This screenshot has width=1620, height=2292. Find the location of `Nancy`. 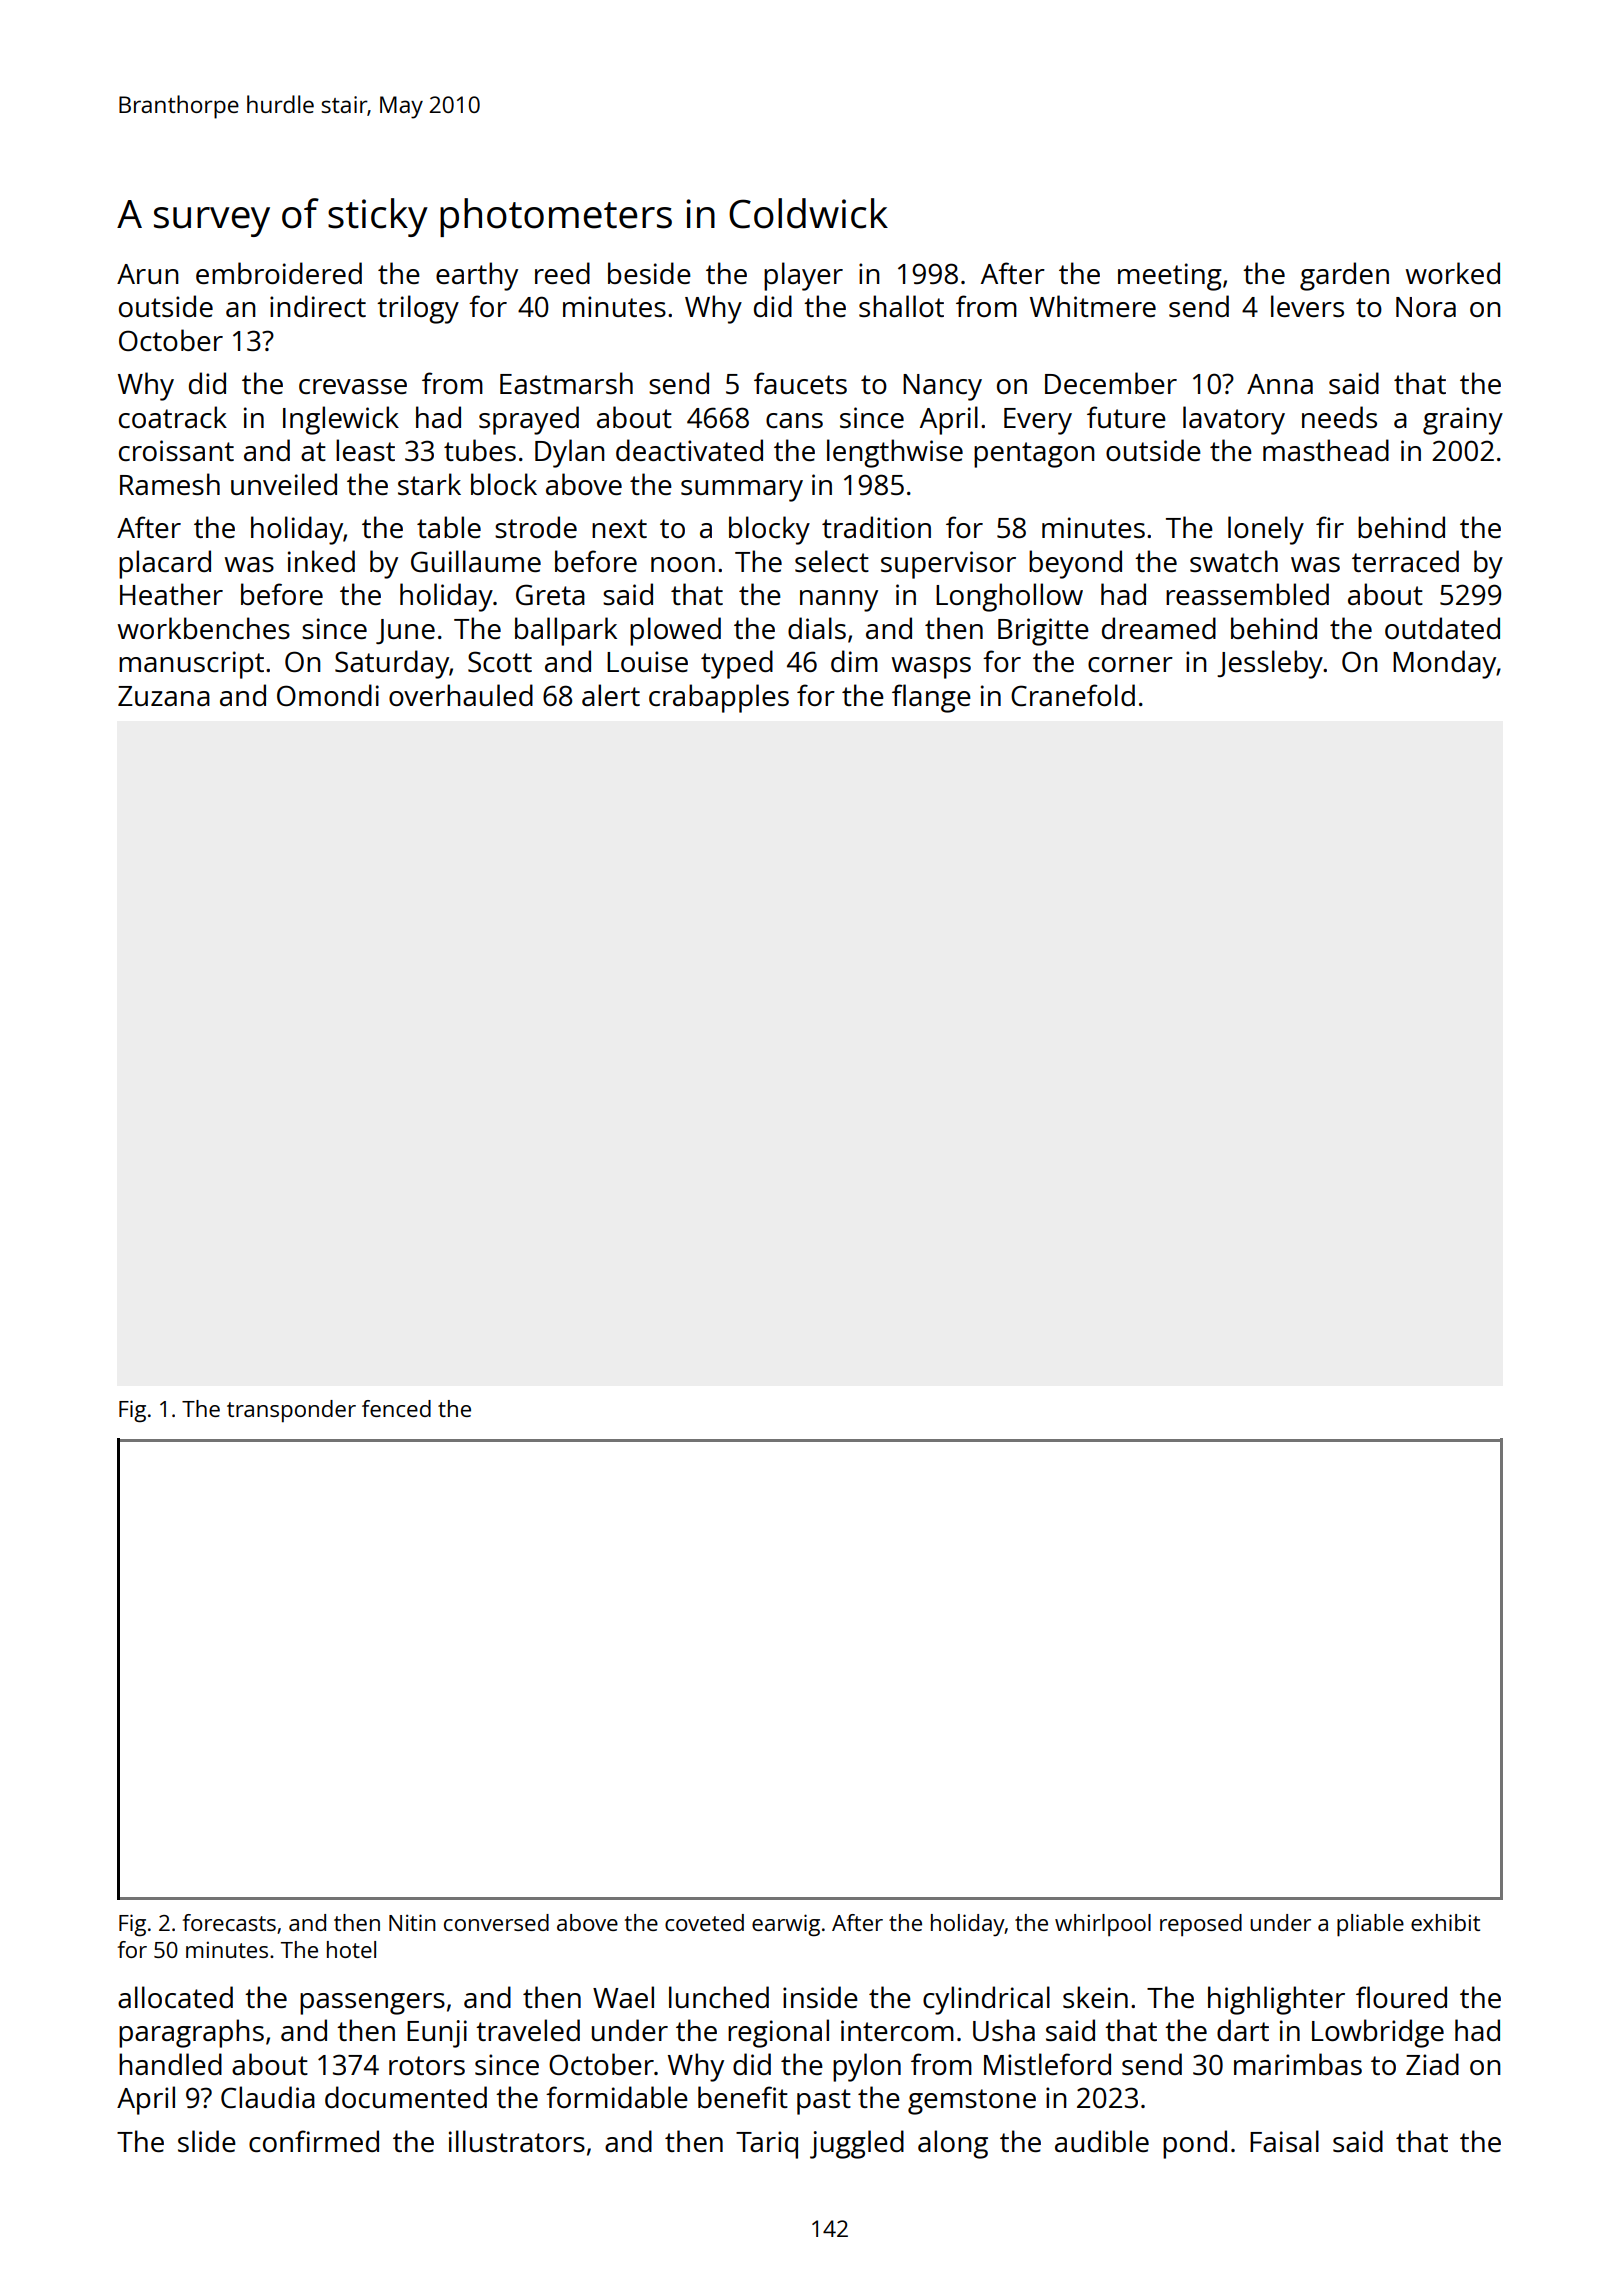

Nancy is located at coordinates (942, 387).
